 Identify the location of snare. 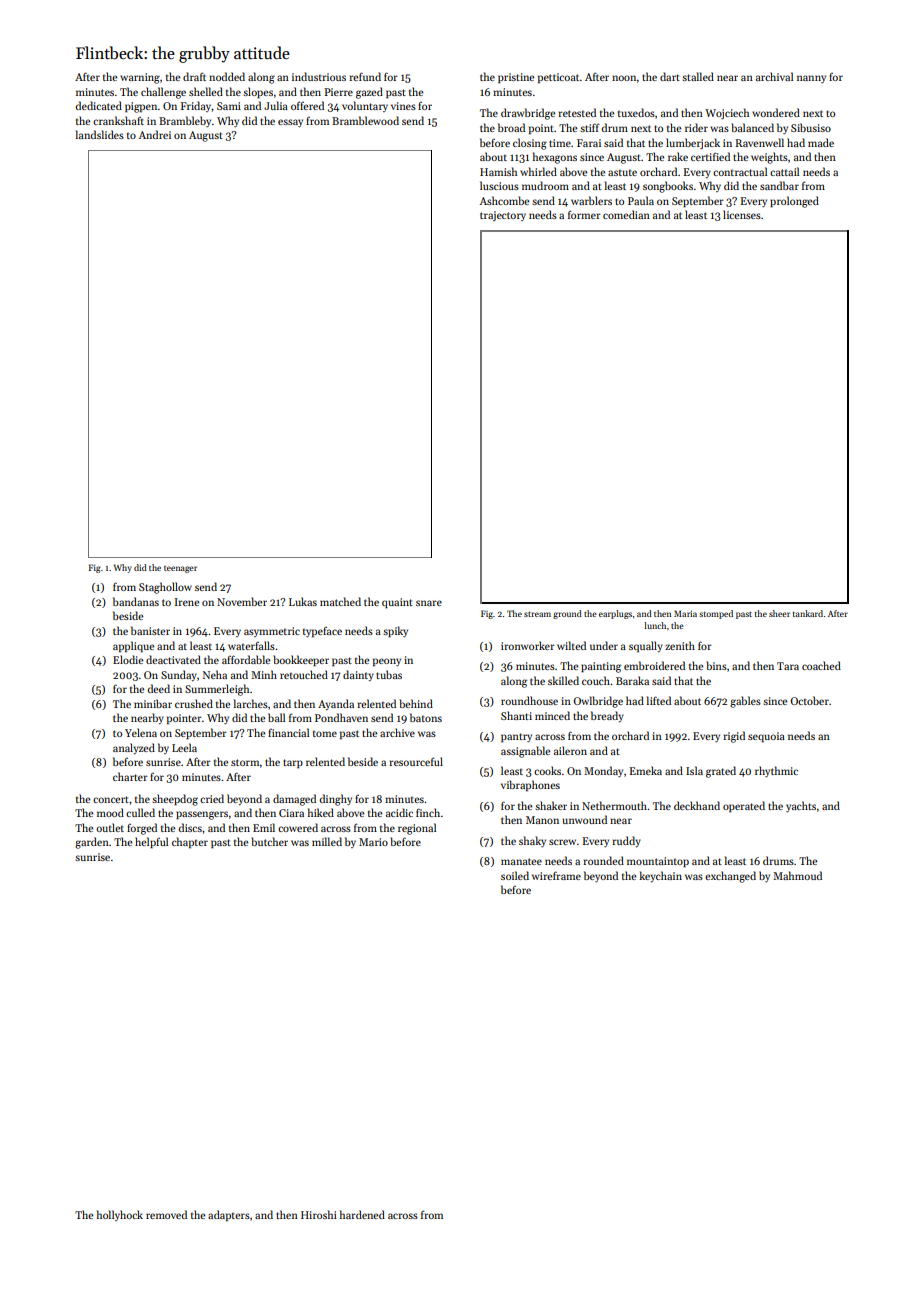
(429, 603).
